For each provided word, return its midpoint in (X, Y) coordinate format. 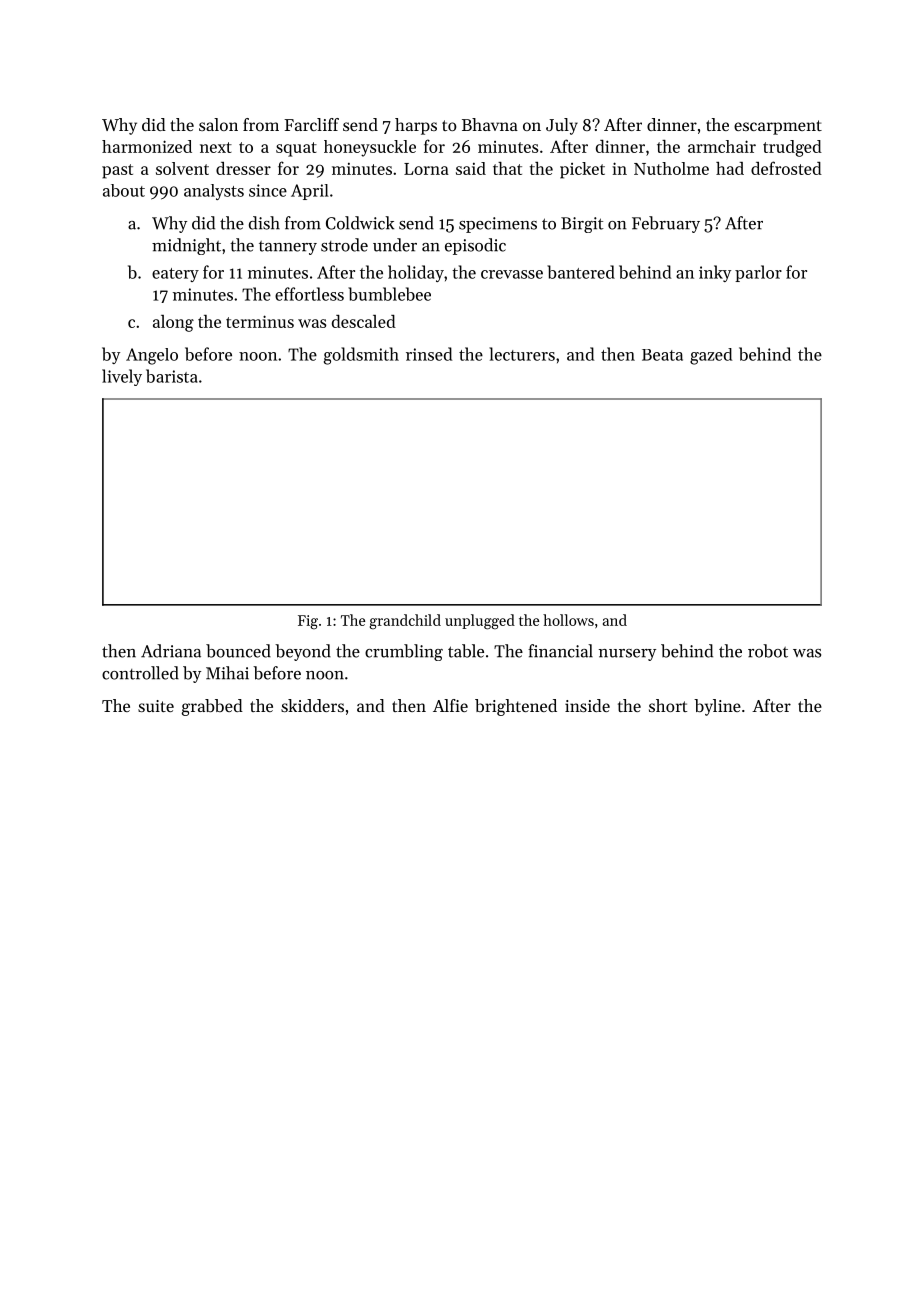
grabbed (212, 707)
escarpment (778, 127)
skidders (312, 705)
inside (587, 705)
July (562, 126)
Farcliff (311, 124)
